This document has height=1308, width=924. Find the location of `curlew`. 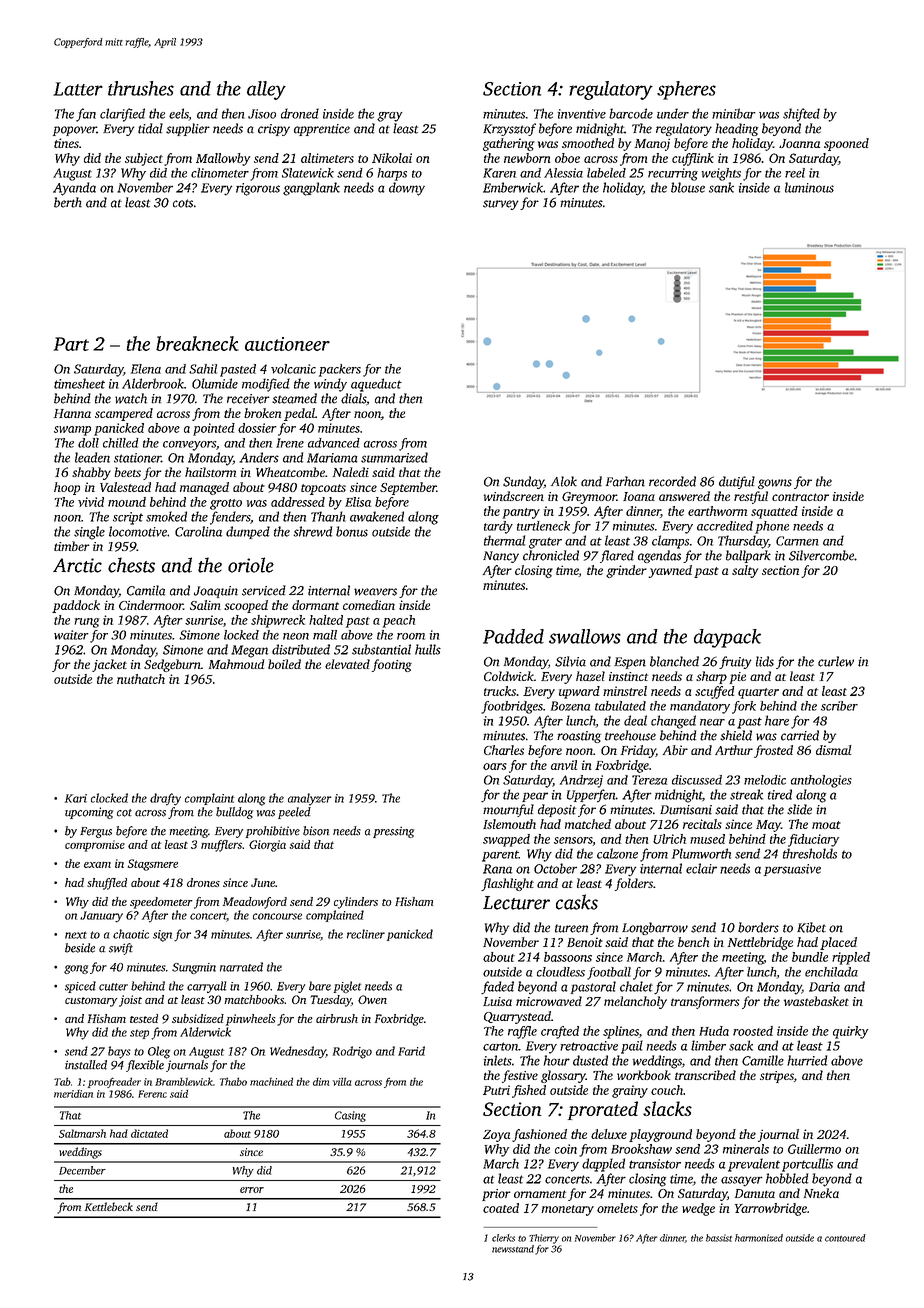

curlew is located at coordinates (836, 661).
